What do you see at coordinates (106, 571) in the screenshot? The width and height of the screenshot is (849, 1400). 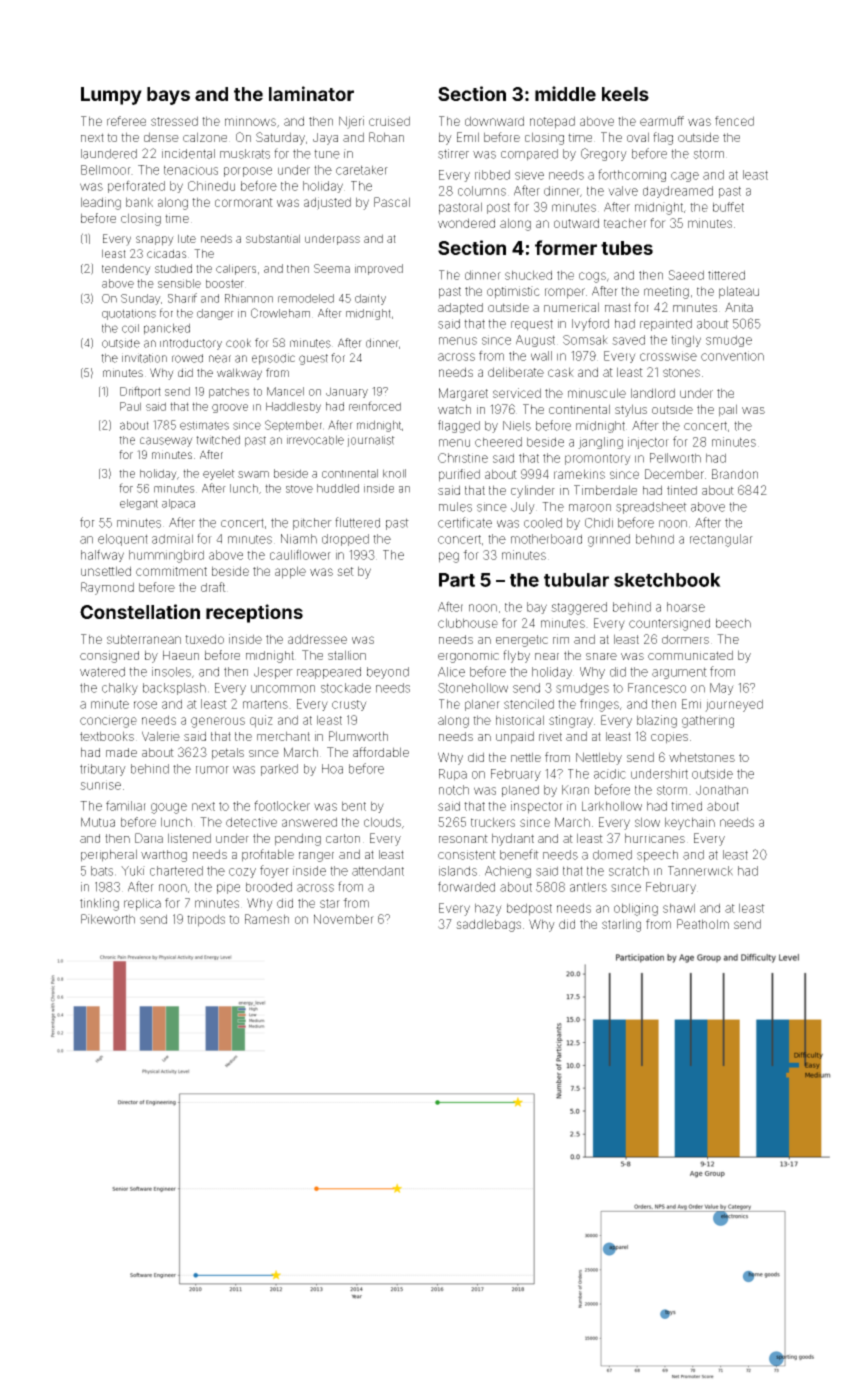 I see `unsettled` at bounding box center [106, 571].
